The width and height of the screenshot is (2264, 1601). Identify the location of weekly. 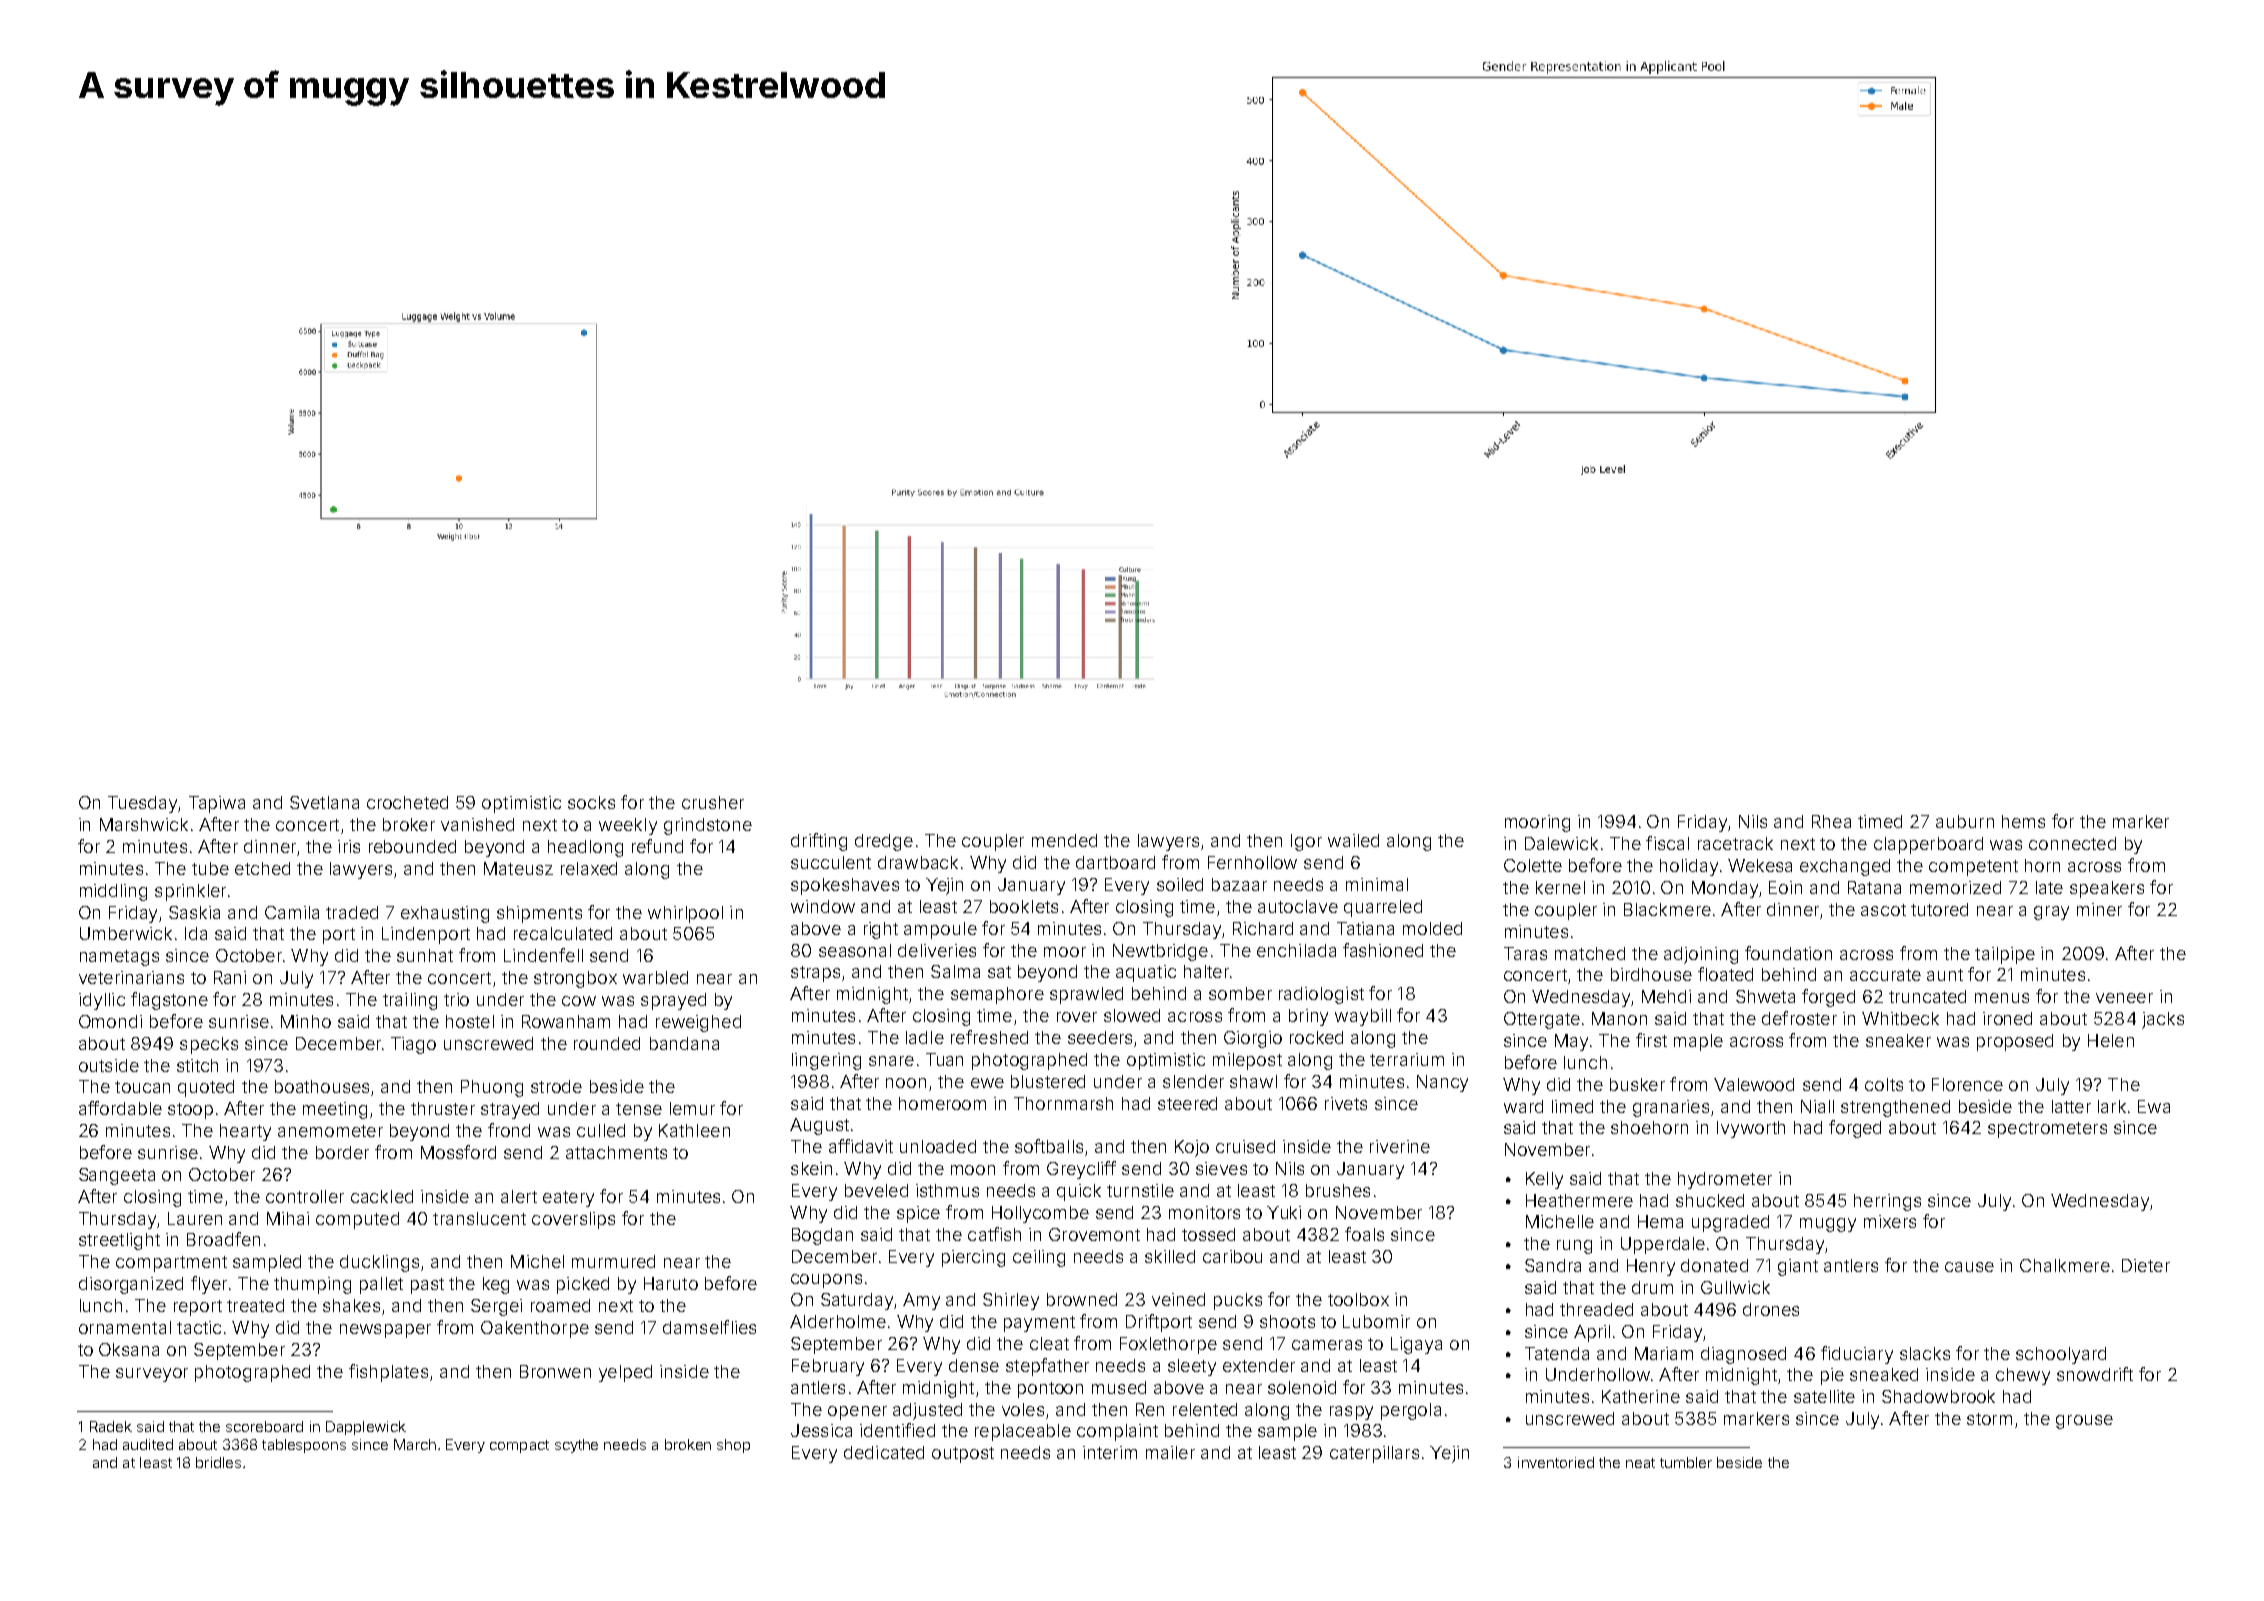
(628, 826).
